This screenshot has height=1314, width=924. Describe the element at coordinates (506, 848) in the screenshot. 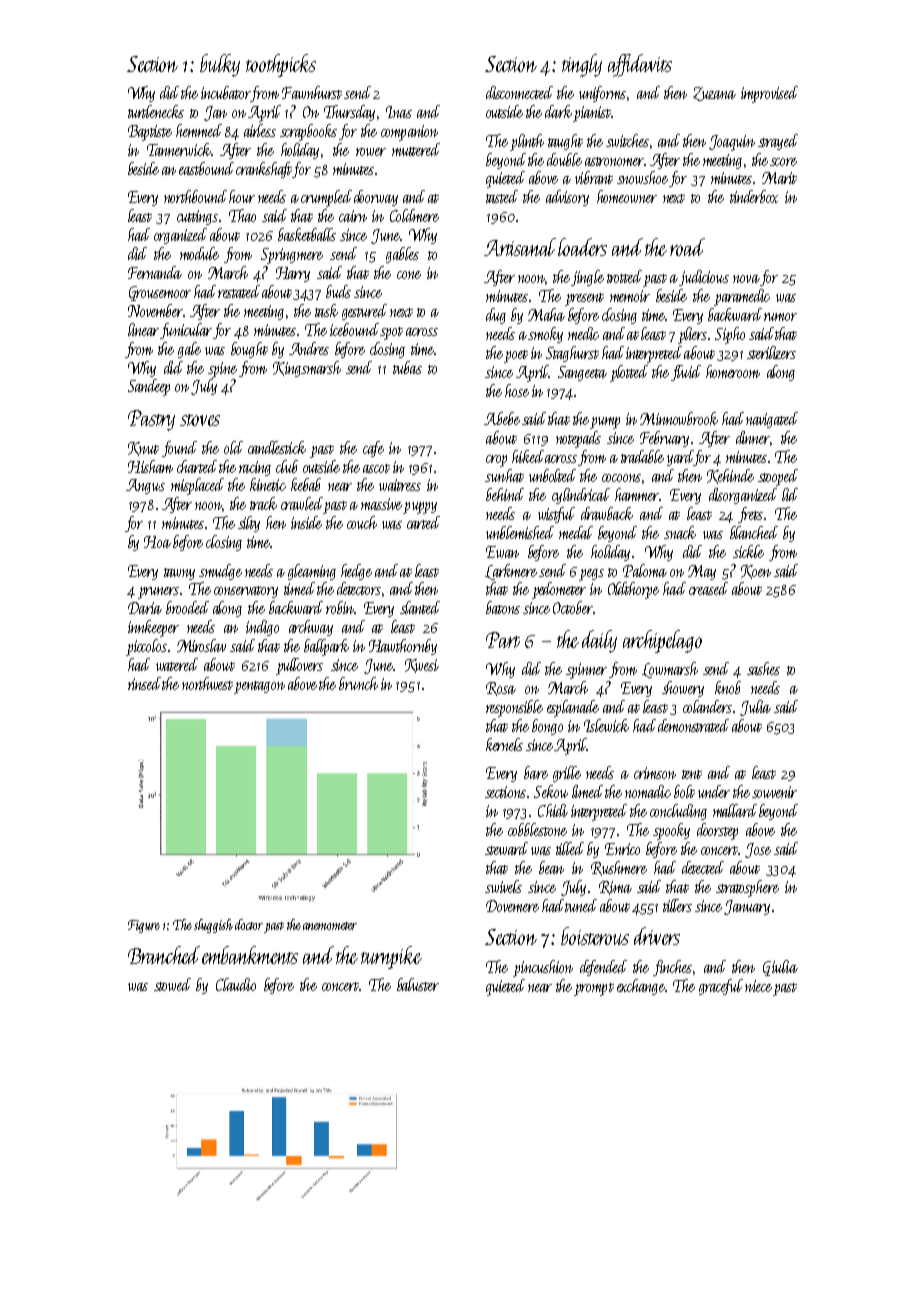

I see `steward` at that location.
